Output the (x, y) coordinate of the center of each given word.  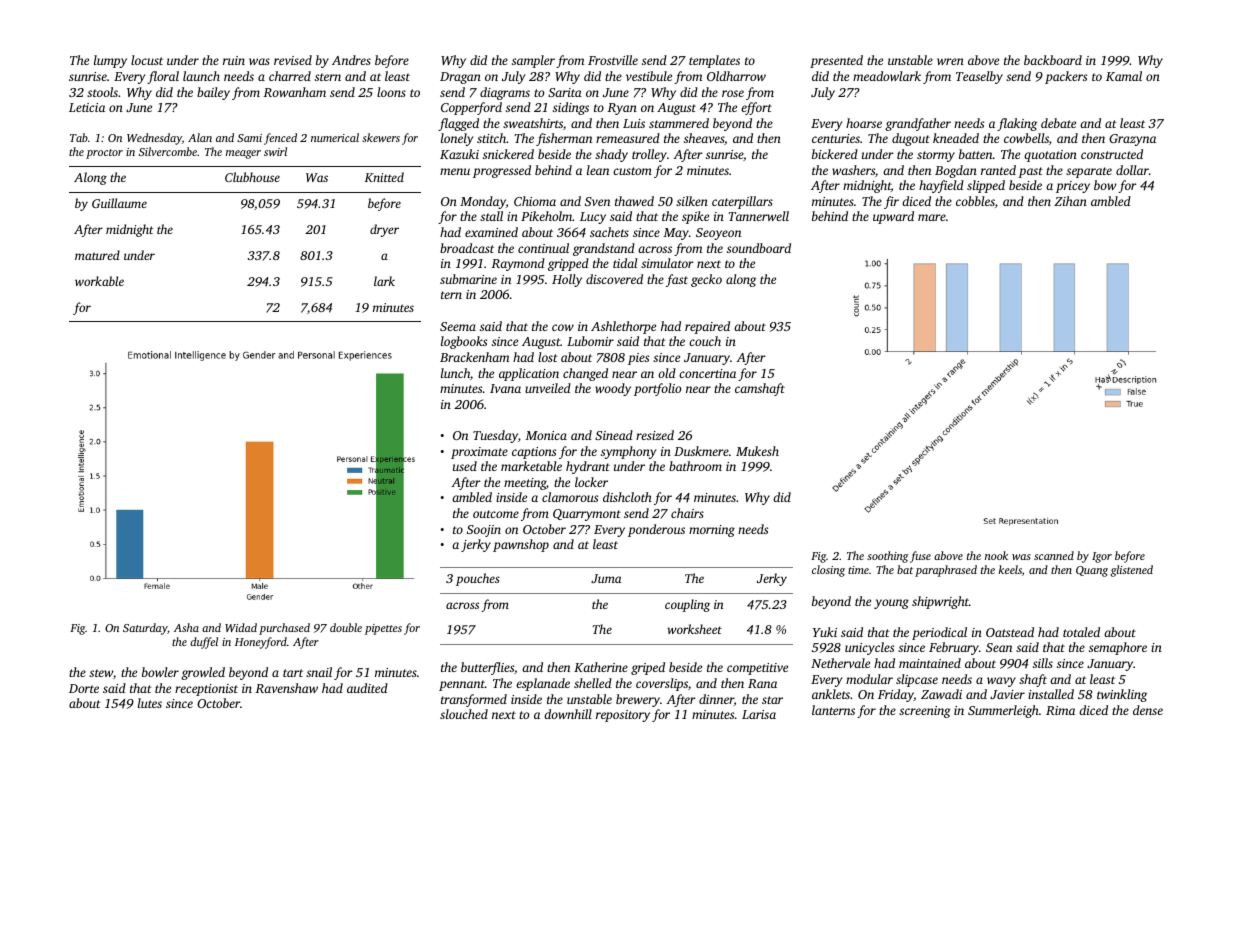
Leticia (87, 107)
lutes (150, 703)
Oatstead (1010, 632)
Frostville (613, 60)
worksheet (694, 629)
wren (950, 61)
